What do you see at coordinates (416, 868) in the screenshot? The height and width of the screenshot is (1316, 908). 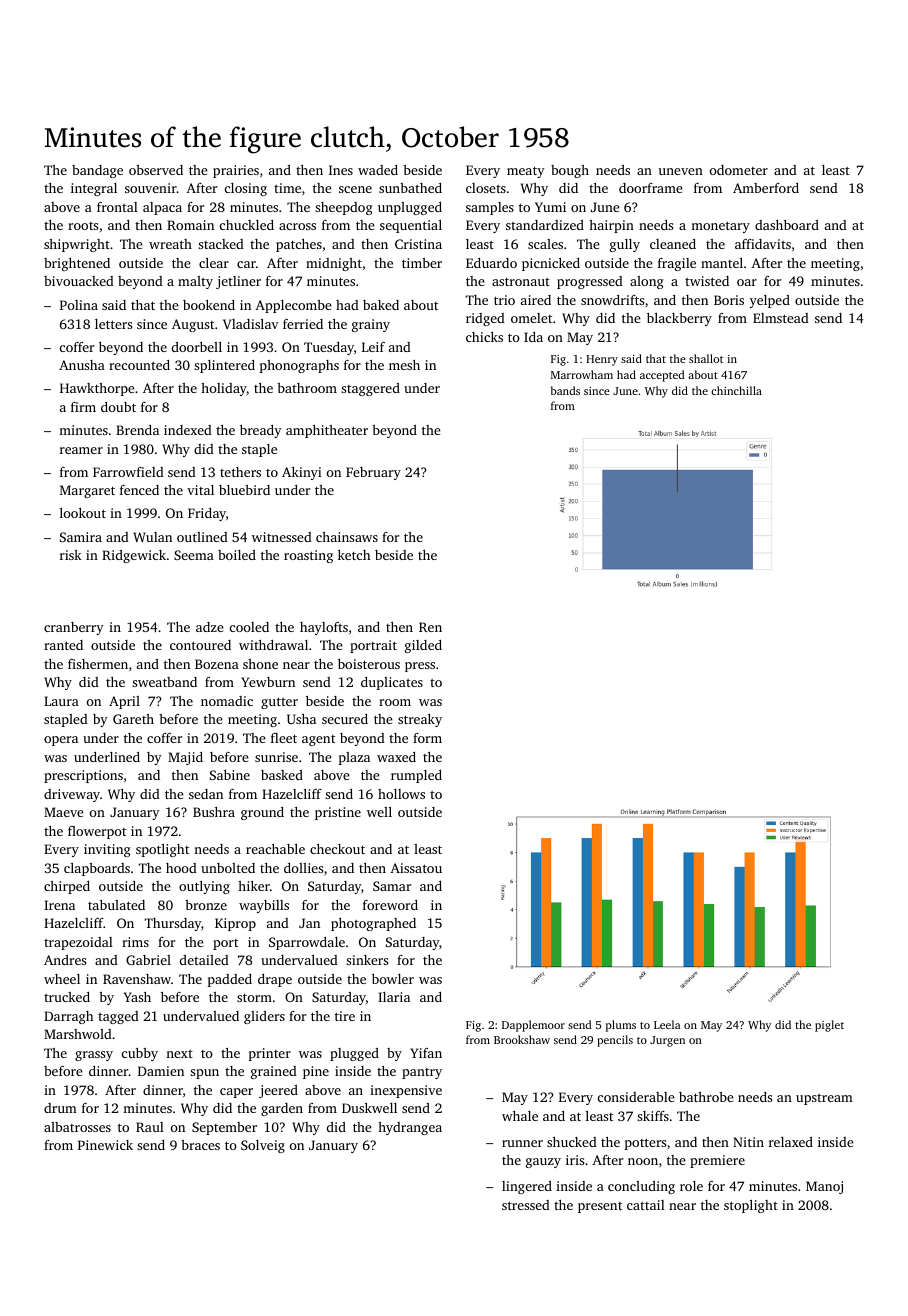 I see `Aissatou` at bounding box center [416, 868].
